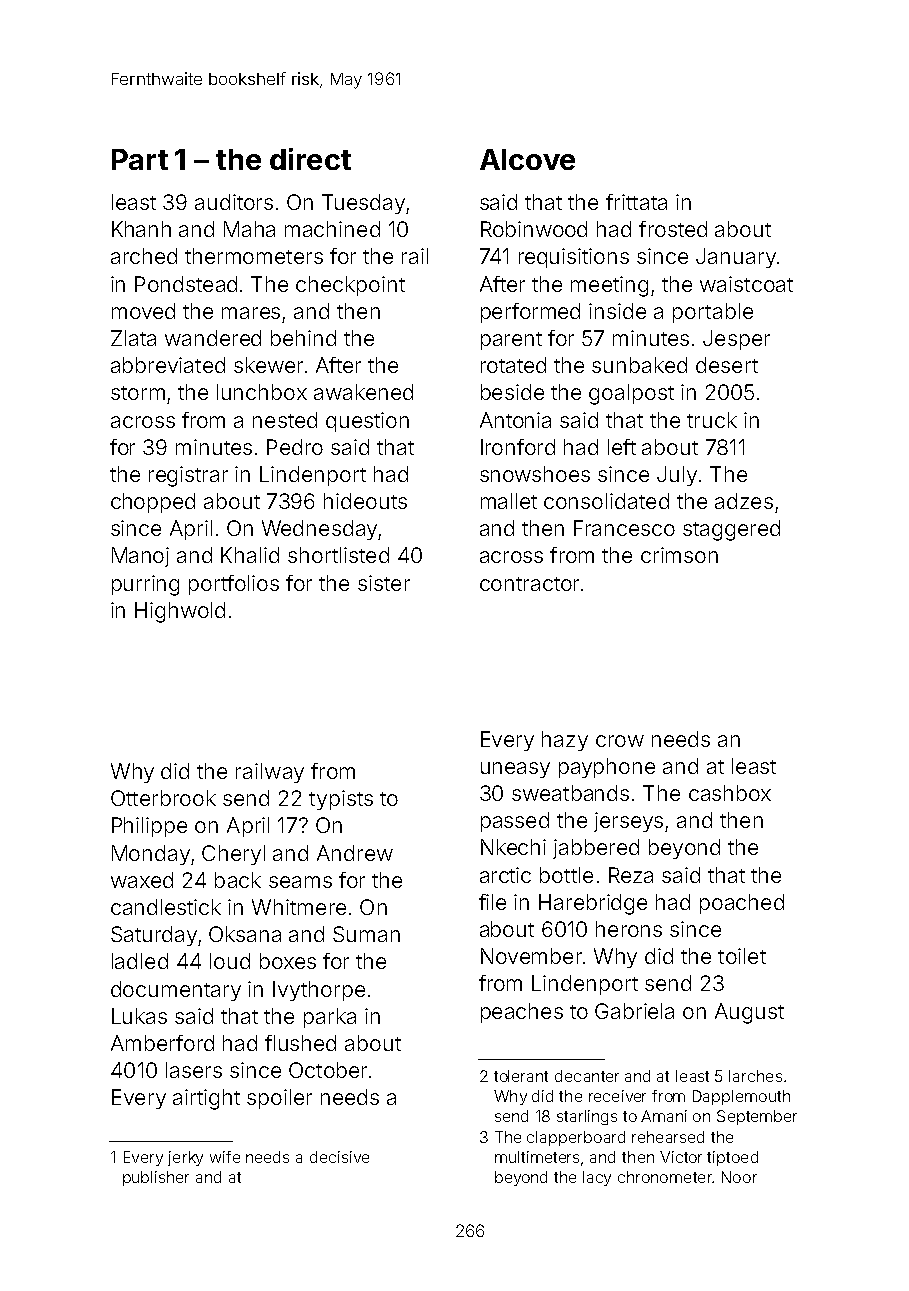  I want to click on adzes, so click(744, 501).
